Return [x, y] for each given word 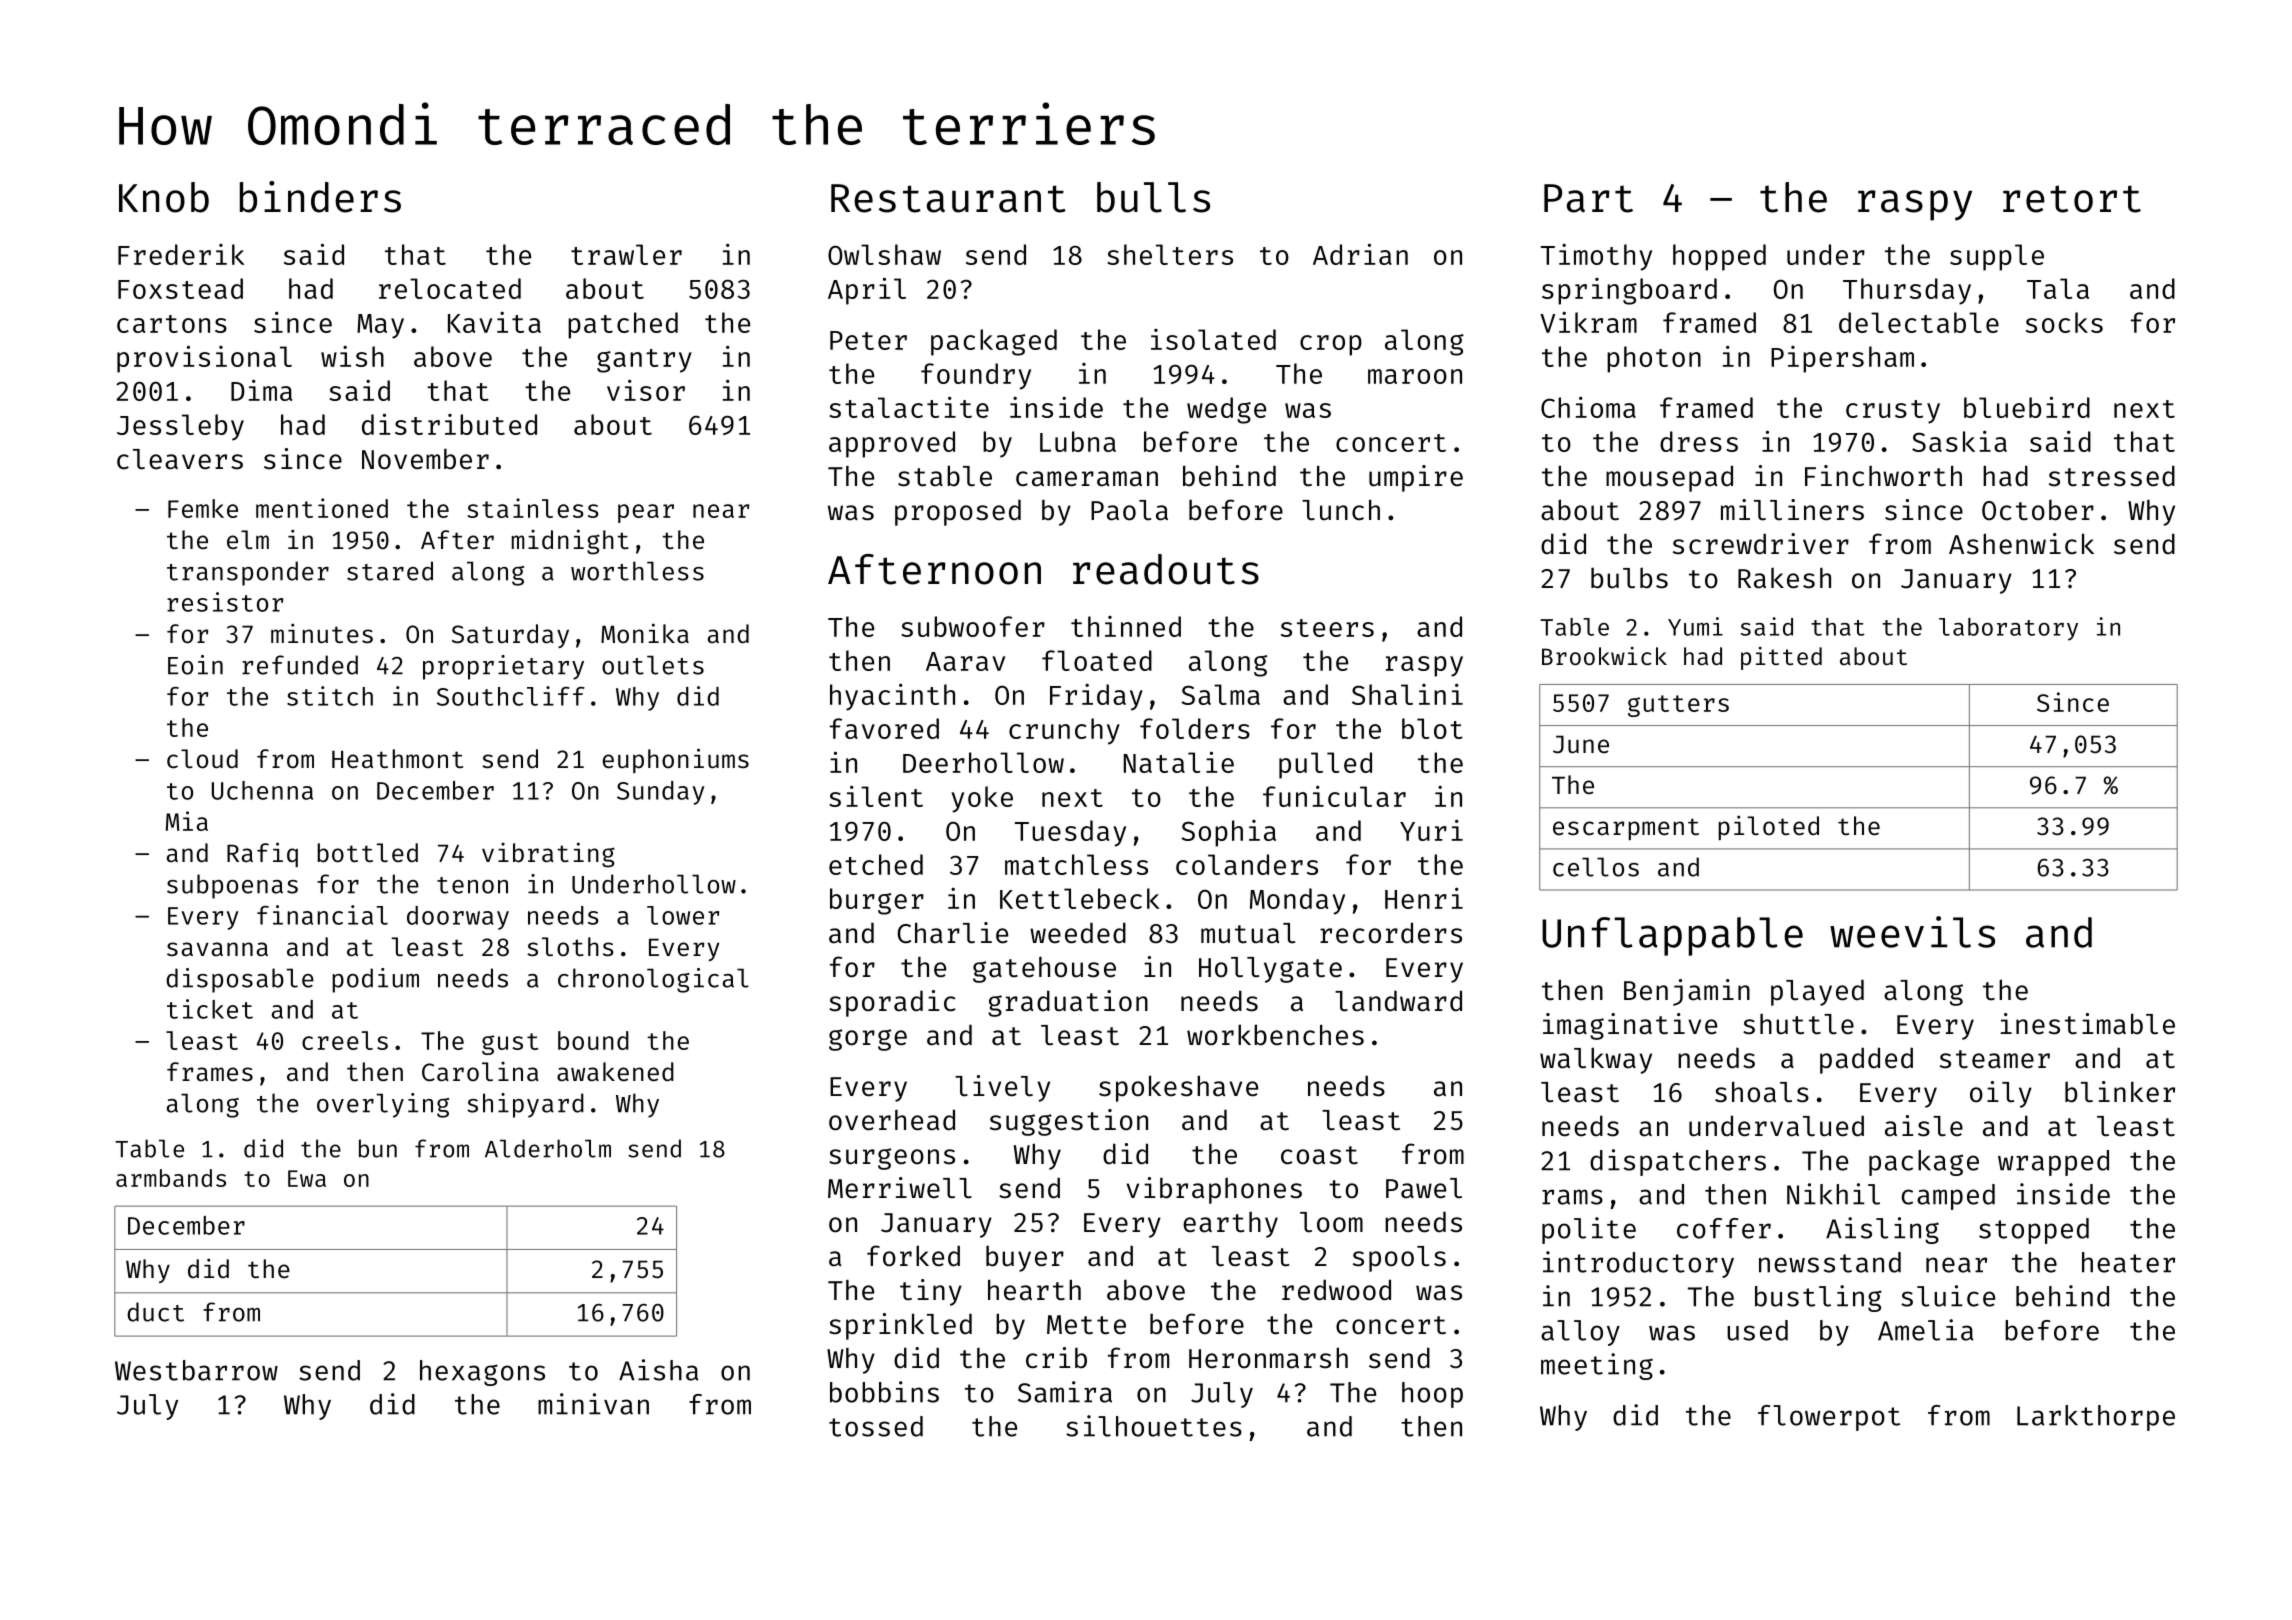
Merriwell [900, 1188]
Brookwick [1604, 656]
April [867, 291]
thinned [1126, 626]
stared [390, 571]
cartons [172, 324]
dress [1699, 441]
